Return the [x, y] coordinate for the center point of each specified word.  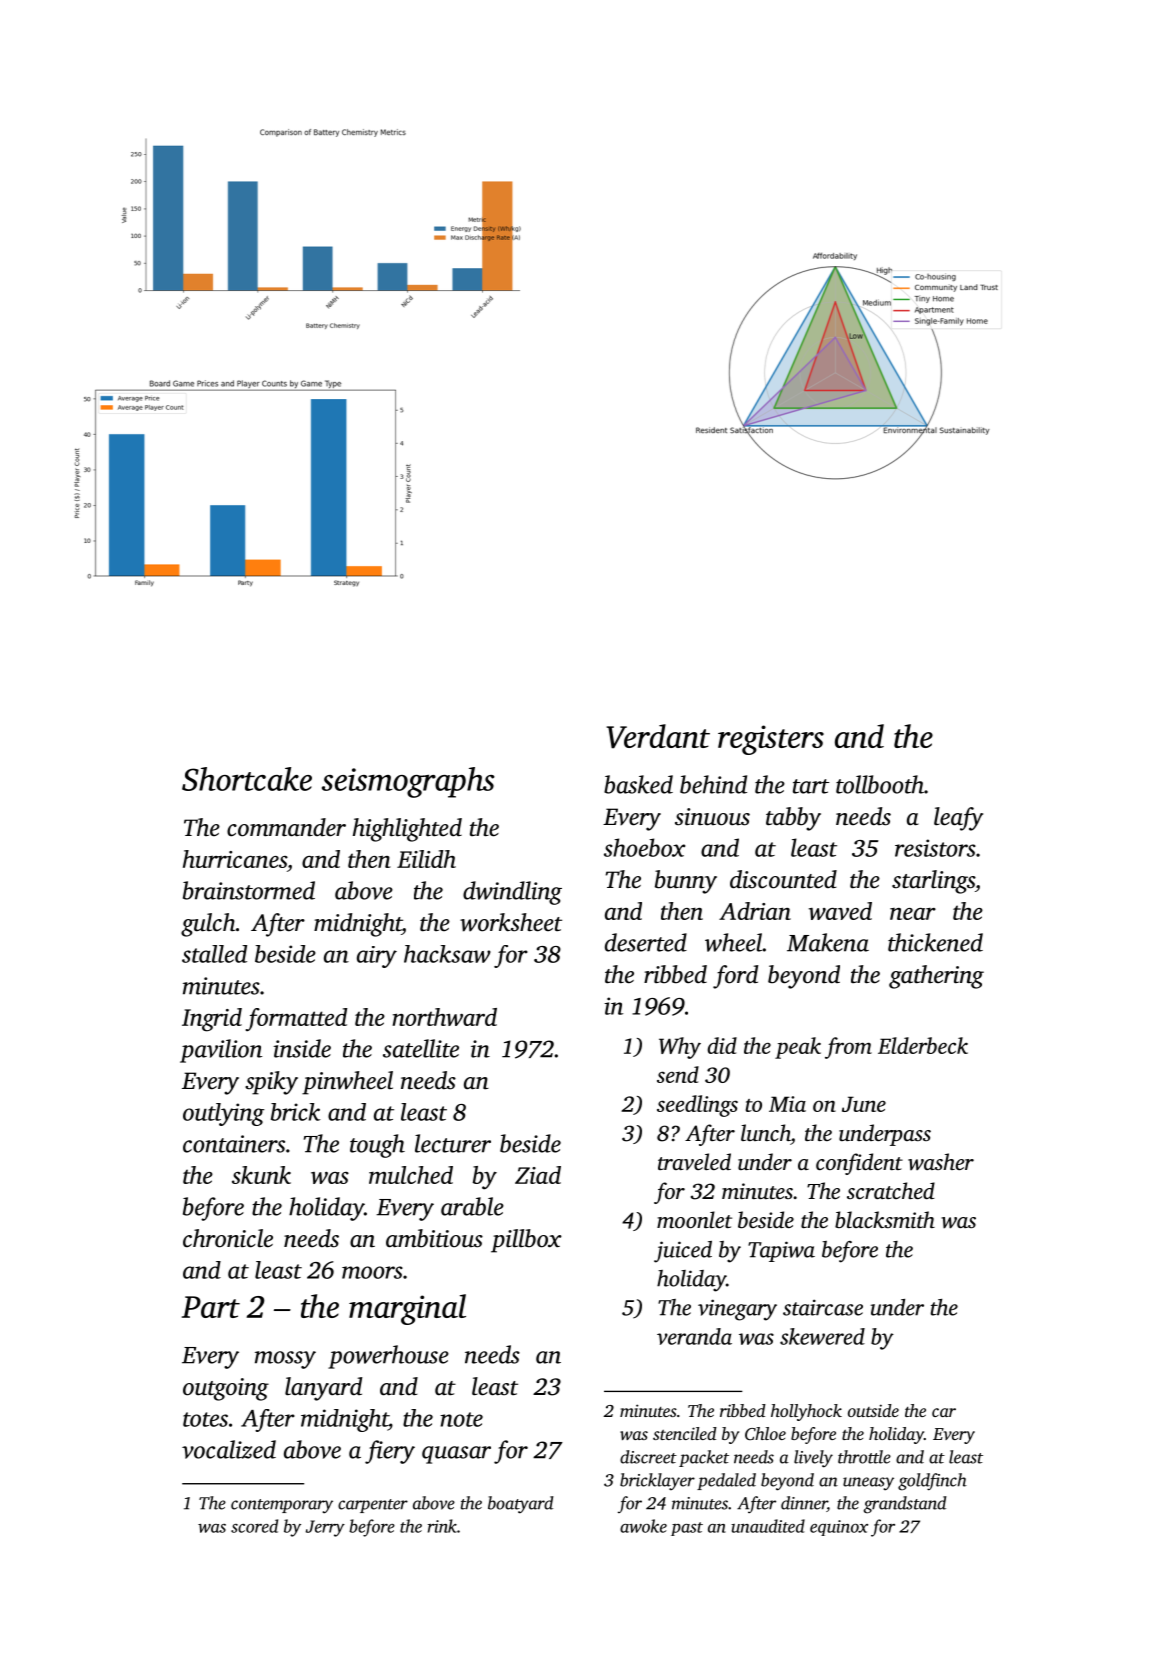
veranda [694, 1336]
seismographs [408, 782]
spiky [271, 1083]
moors [372, 1272]
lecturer [453, 1143]
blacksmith [885, 1219]
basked [638, 784]
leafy [958, 819]
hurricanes [235, 859]
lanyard [323, 1389]
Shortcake [247, 779]
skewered [822, 1336]
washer [941, 1161]
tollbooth [880, 784]
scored [254, 1526]
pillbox [526, 1241]
